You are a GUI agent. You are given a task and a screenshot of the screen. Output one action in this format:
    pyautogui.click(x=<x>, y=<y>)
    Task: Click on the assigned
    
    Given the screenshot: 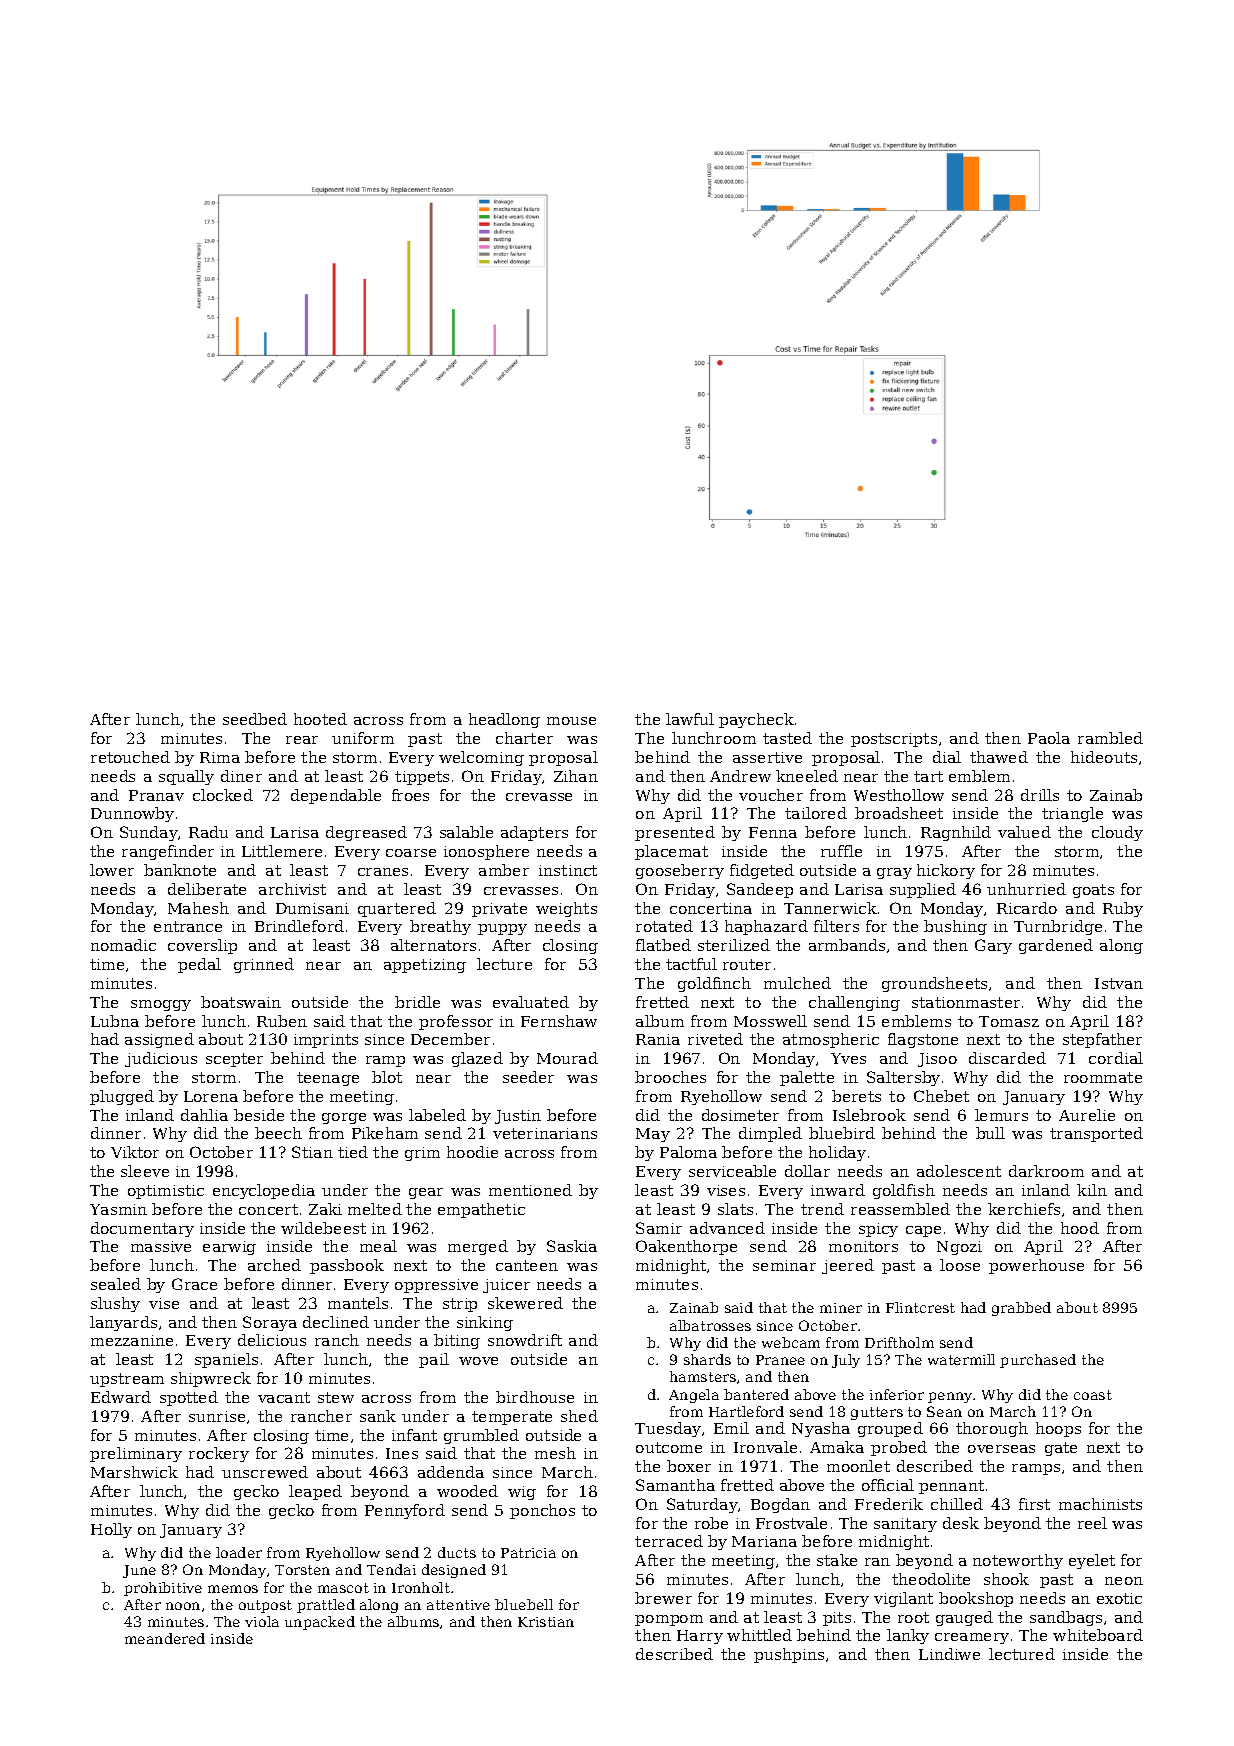 What is the action you would take?
    pyautogui.click(x=159, y=1040)
